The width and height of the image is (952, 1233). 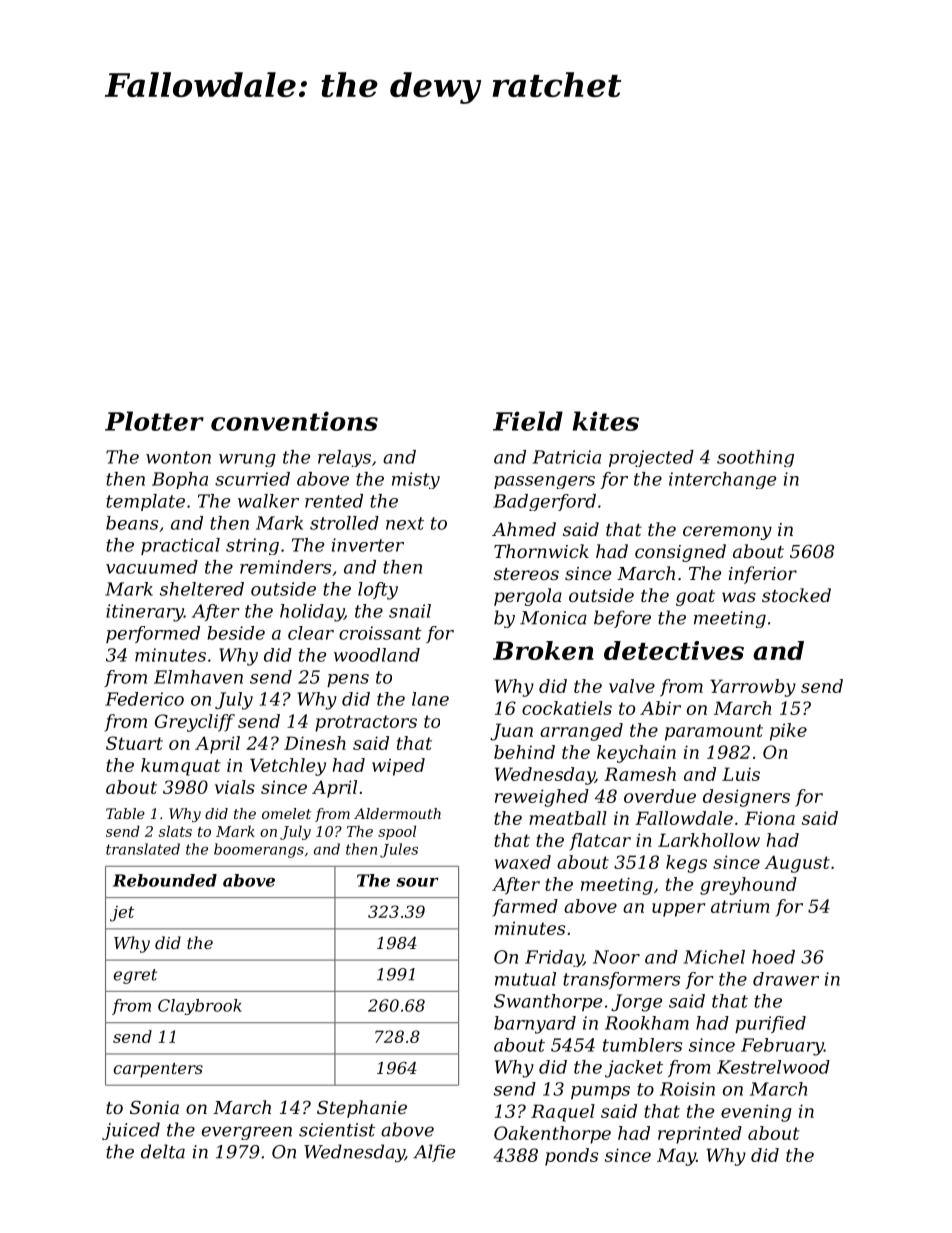 I want to click on Field, so click(x=528, y=421).
